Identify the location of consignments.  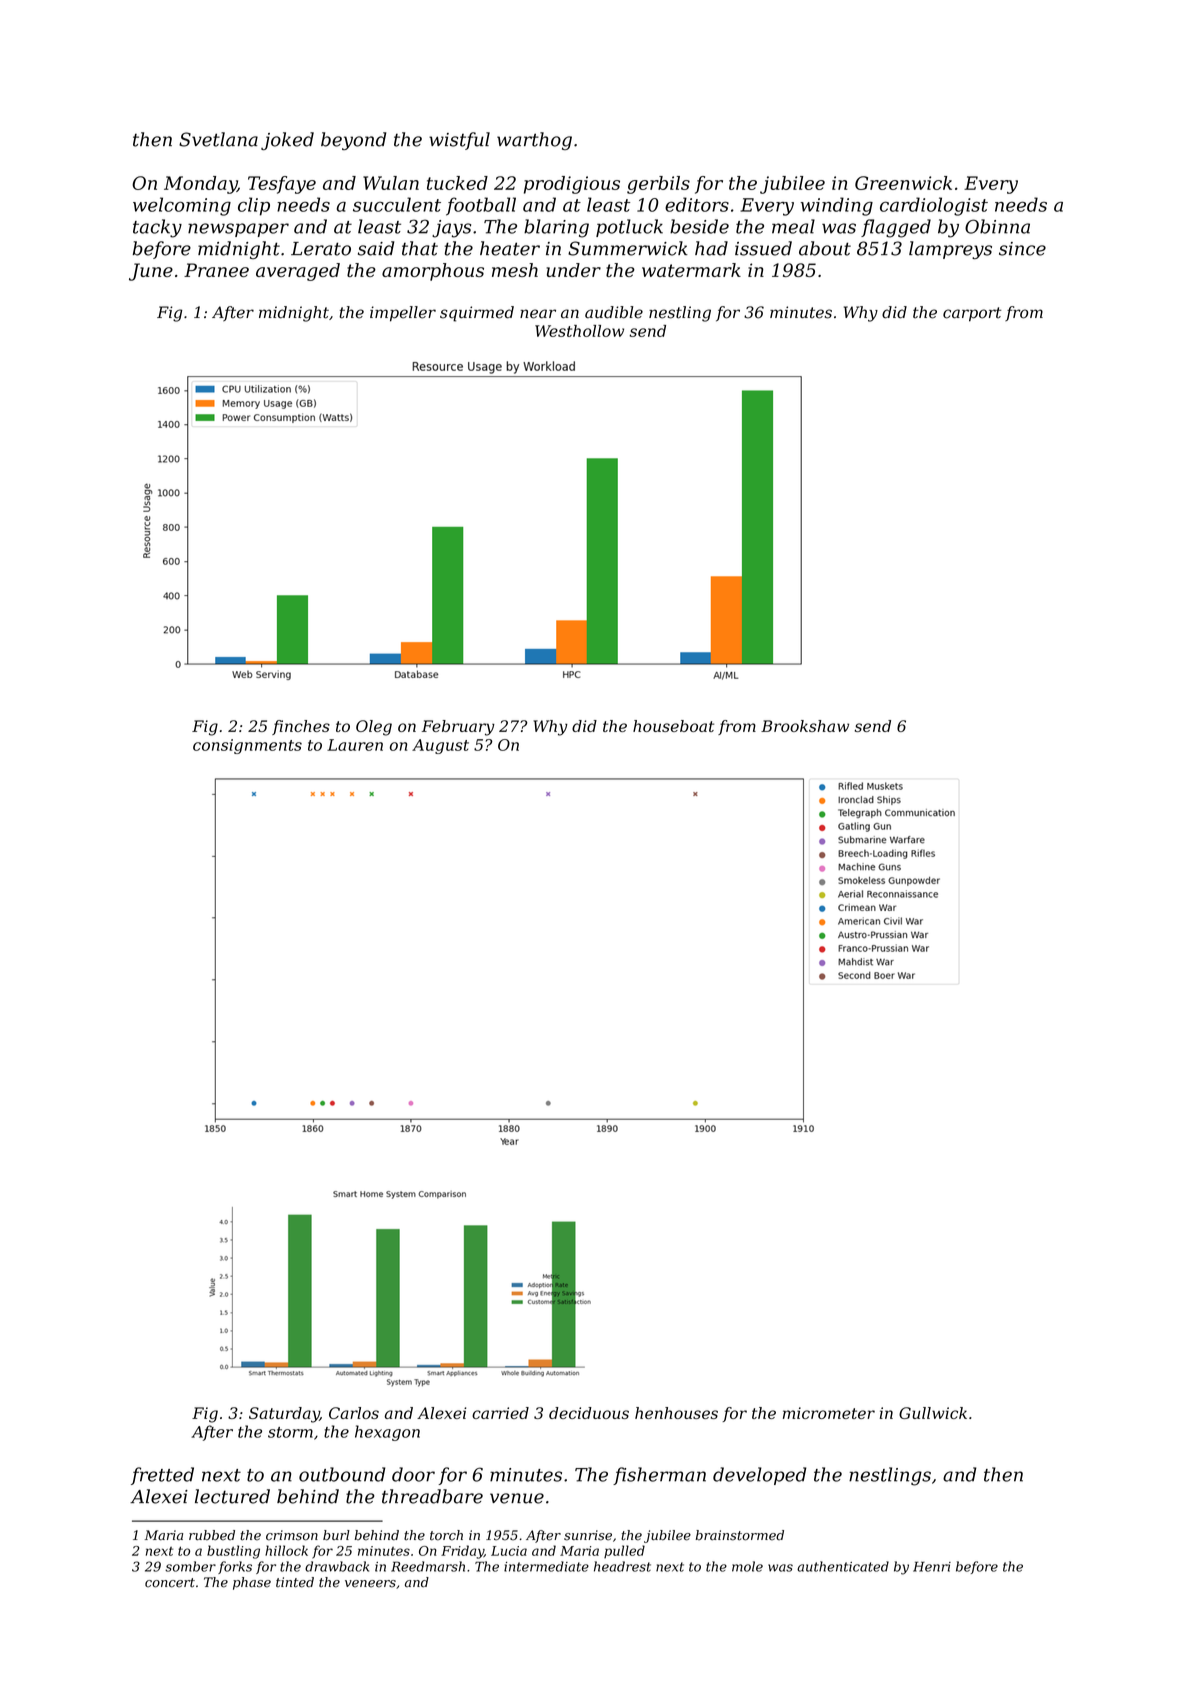
(247, 746).
